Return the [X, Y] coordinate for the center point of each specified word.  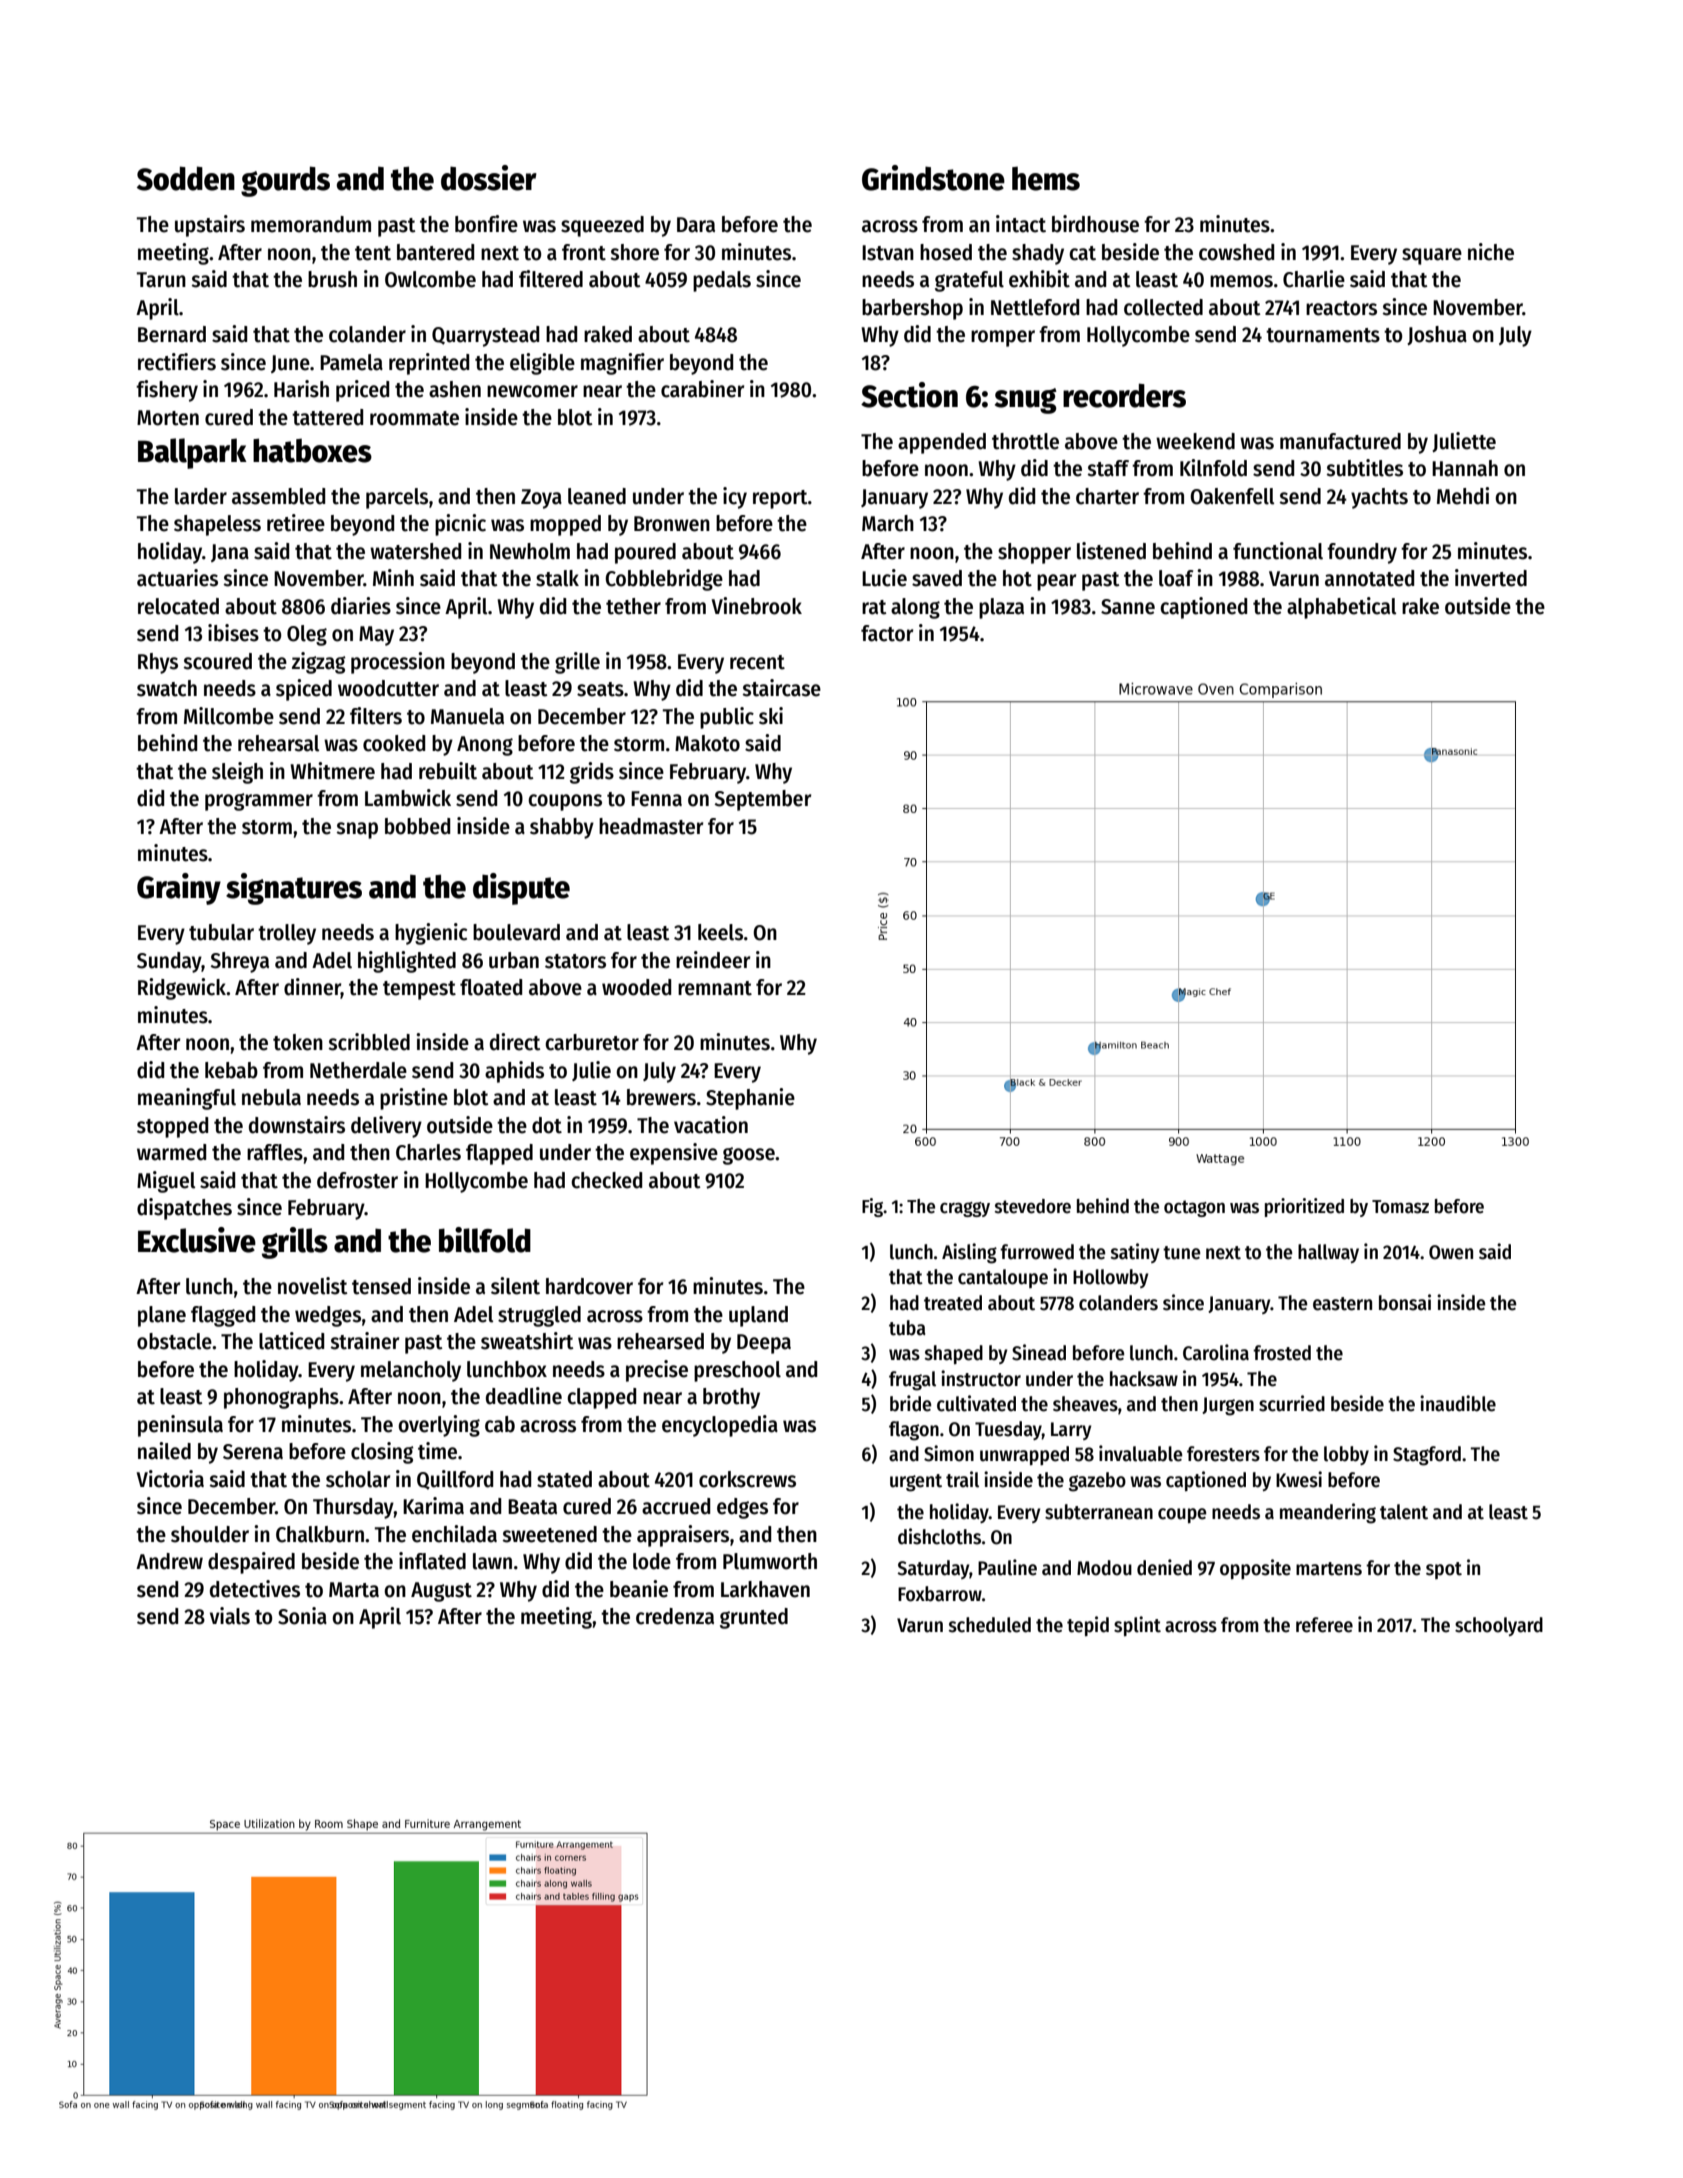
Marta [354, 1590]
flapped [499, 1154]
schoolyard [1499, 1626]
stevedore [1033, 1206]
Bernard [172, 334]
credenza [675, 1616]
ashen [455, 389]
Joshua [1437, 335]
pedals [722, 281]
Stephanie [750, 1099]
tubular [221, 932]
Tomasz [1400, 1207]
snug [1026, 401]
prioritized [1304, 1207]
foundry [1362, 553]
